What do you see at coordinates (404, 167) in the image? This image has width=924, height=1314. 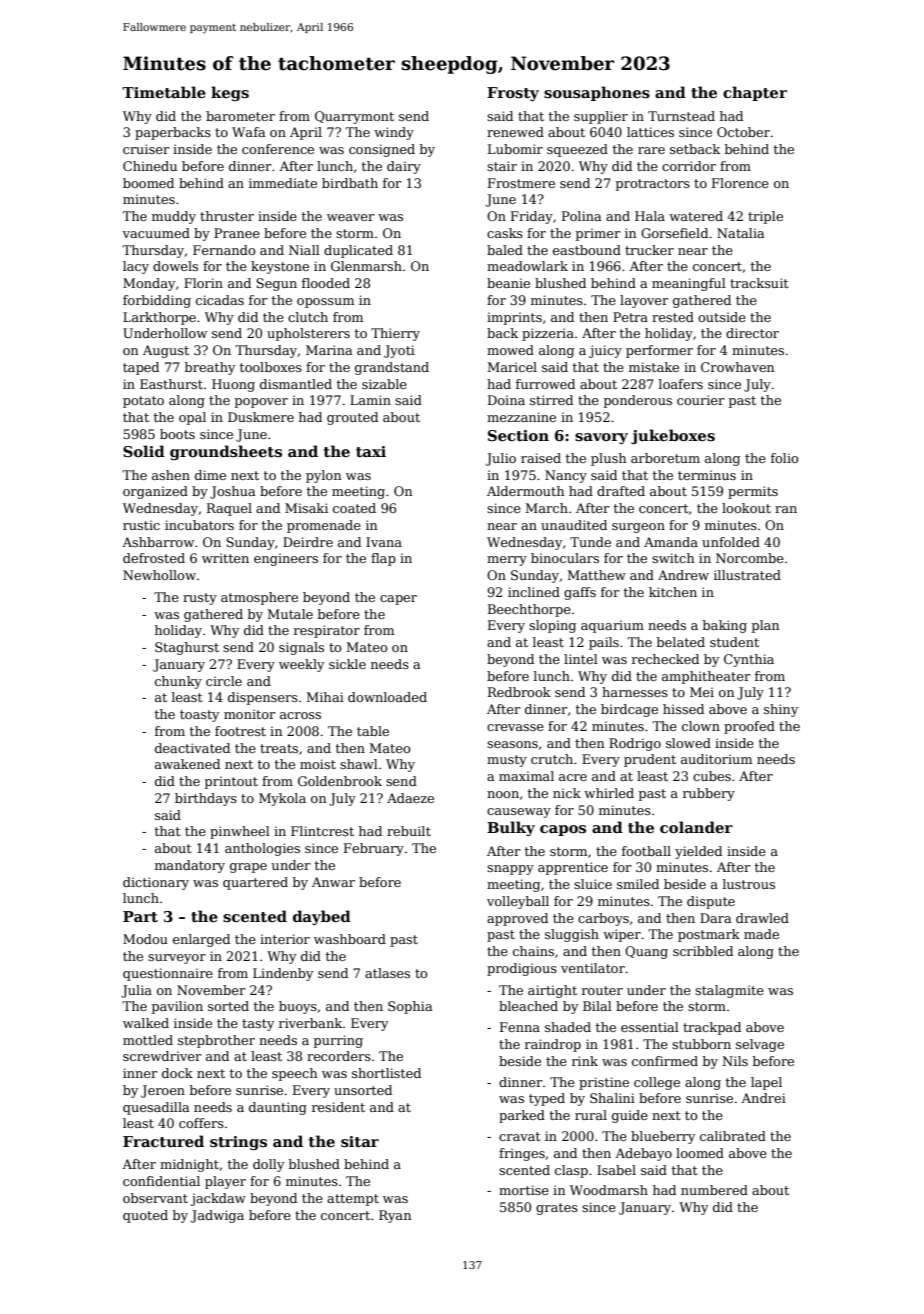 I see `dairy` at bounding box center [404, 167].
